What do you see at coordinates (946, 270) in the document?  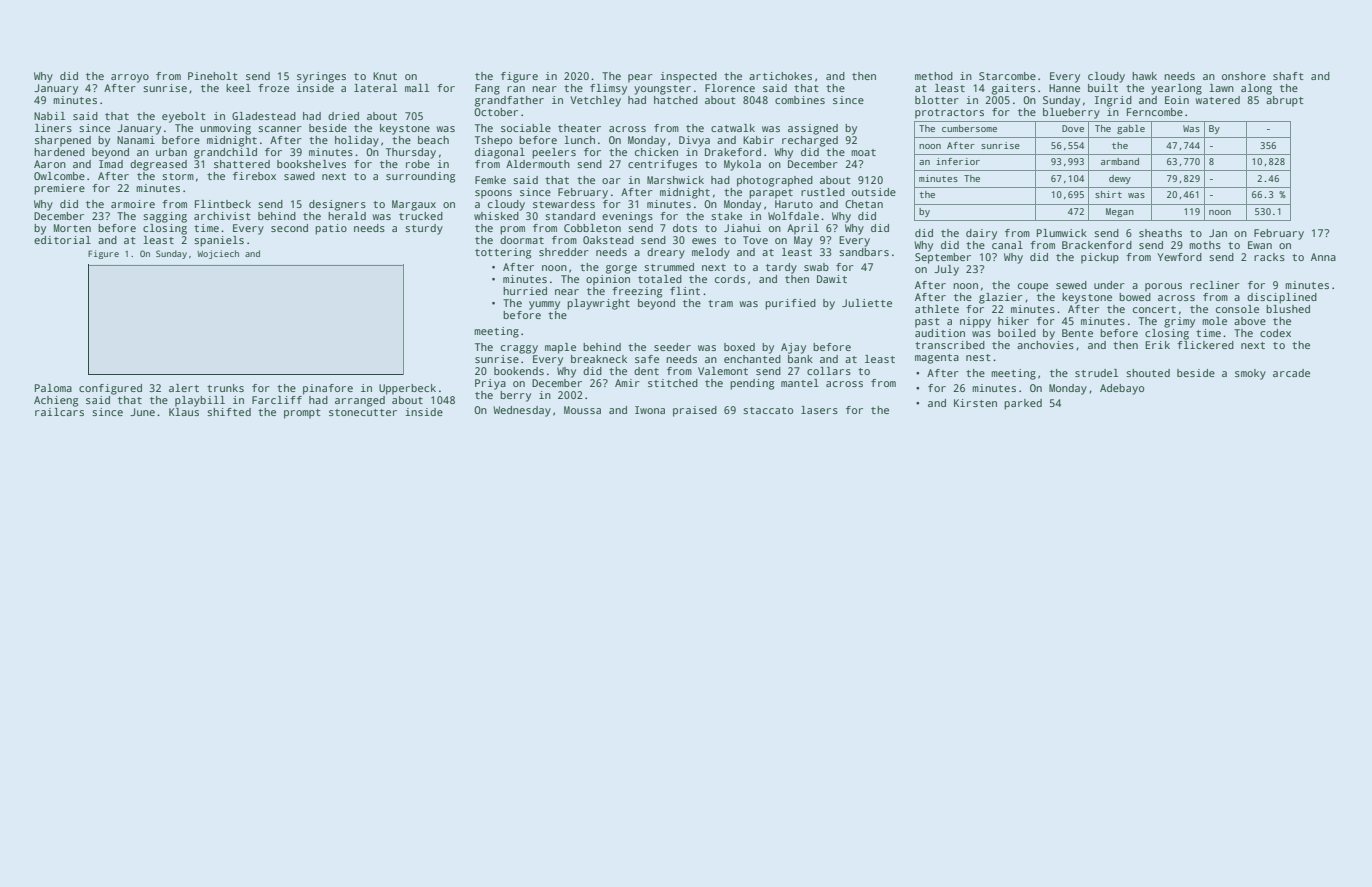 I see `July` at bounding box center [946, 270].
